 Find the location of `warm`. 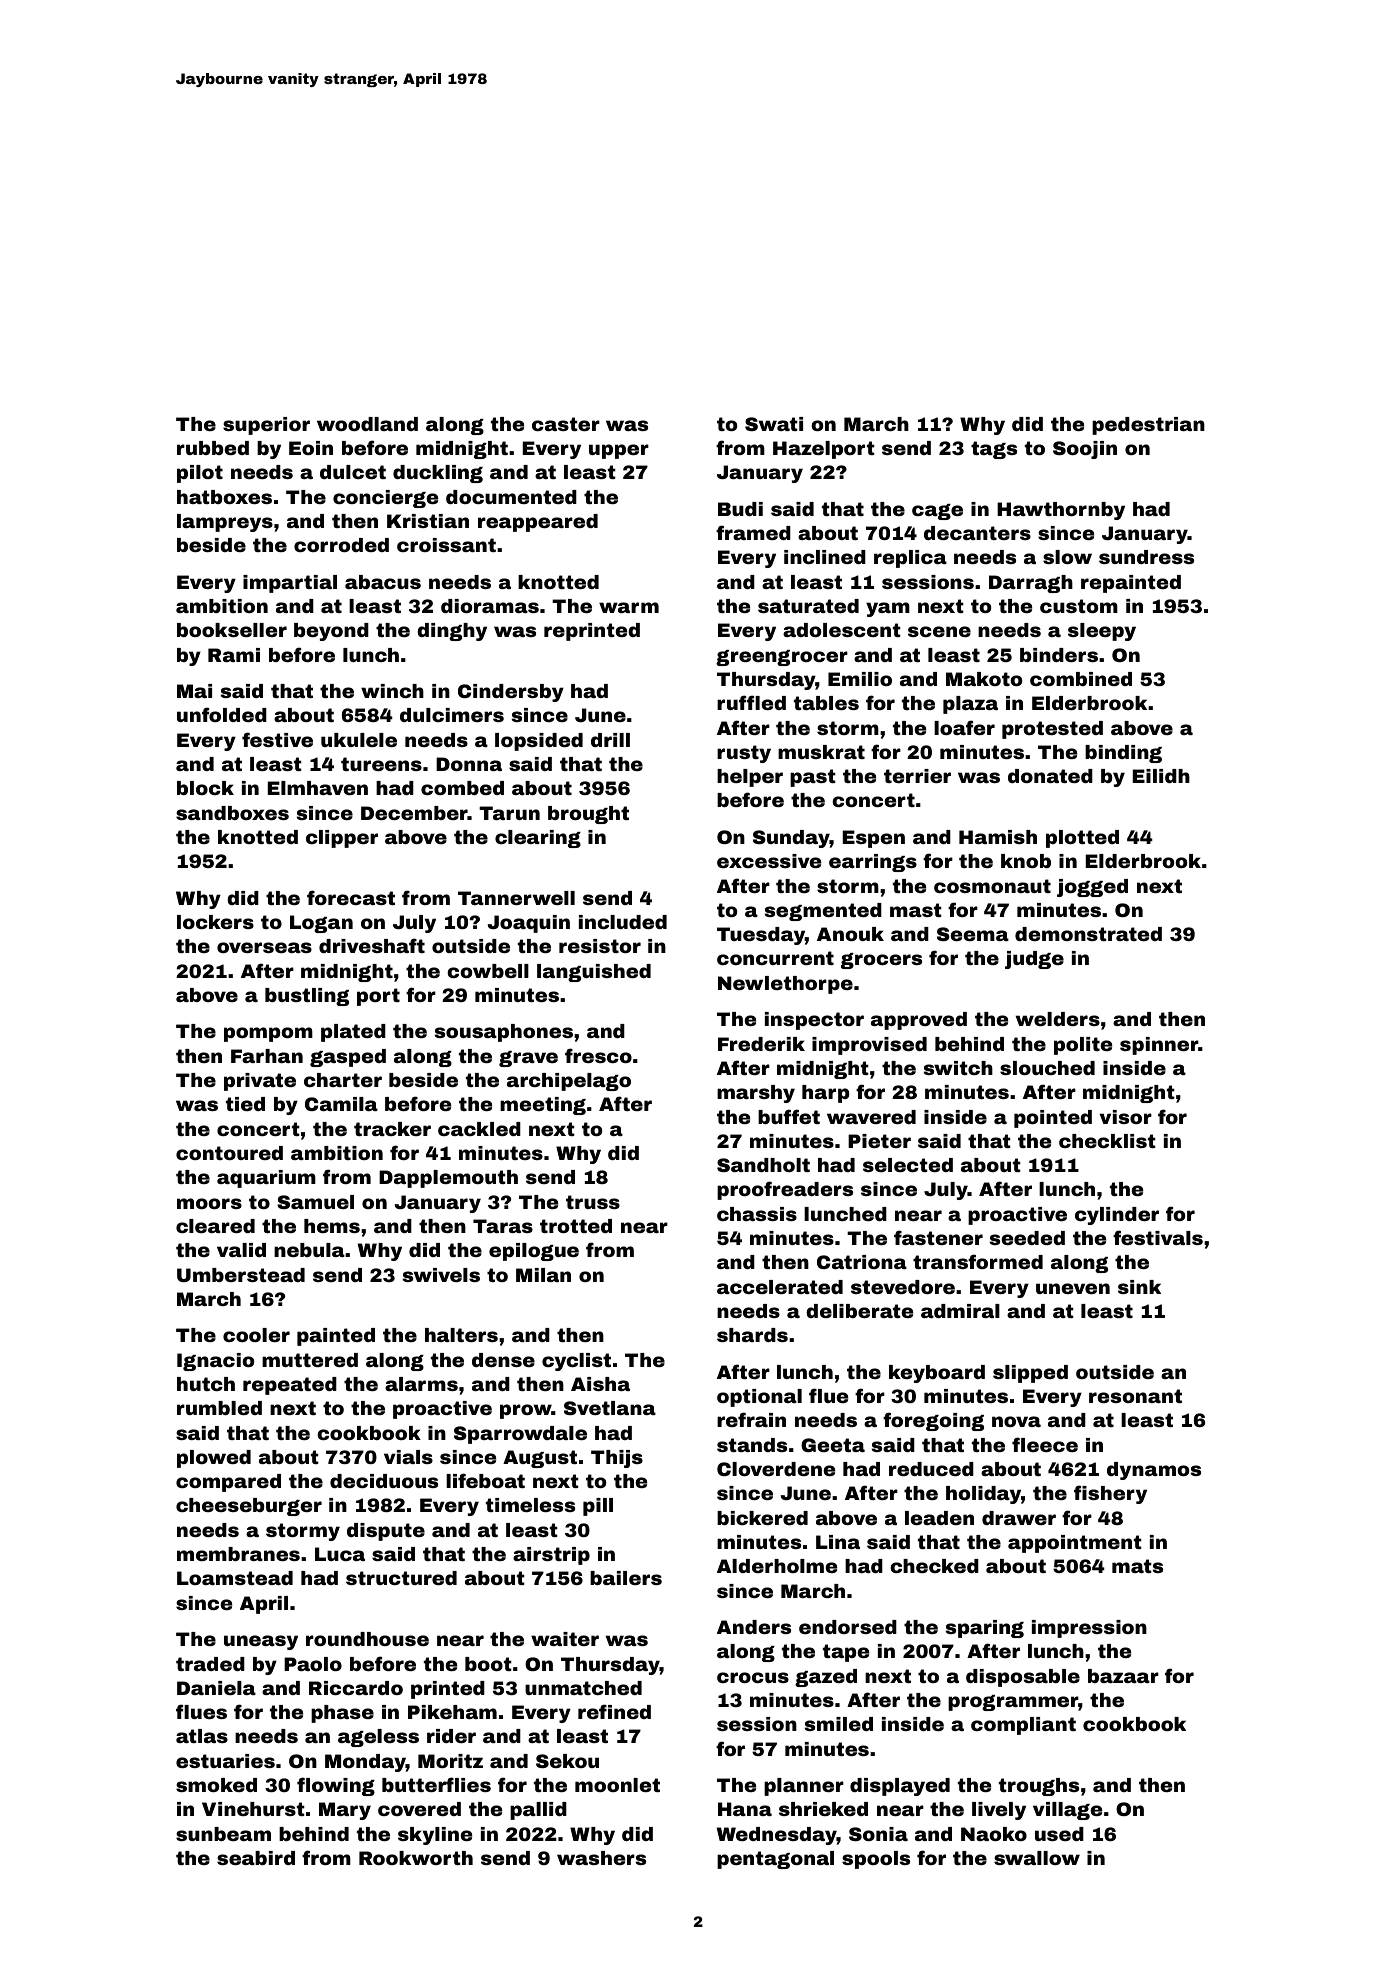

warm is located at coordinates (629, 607).
